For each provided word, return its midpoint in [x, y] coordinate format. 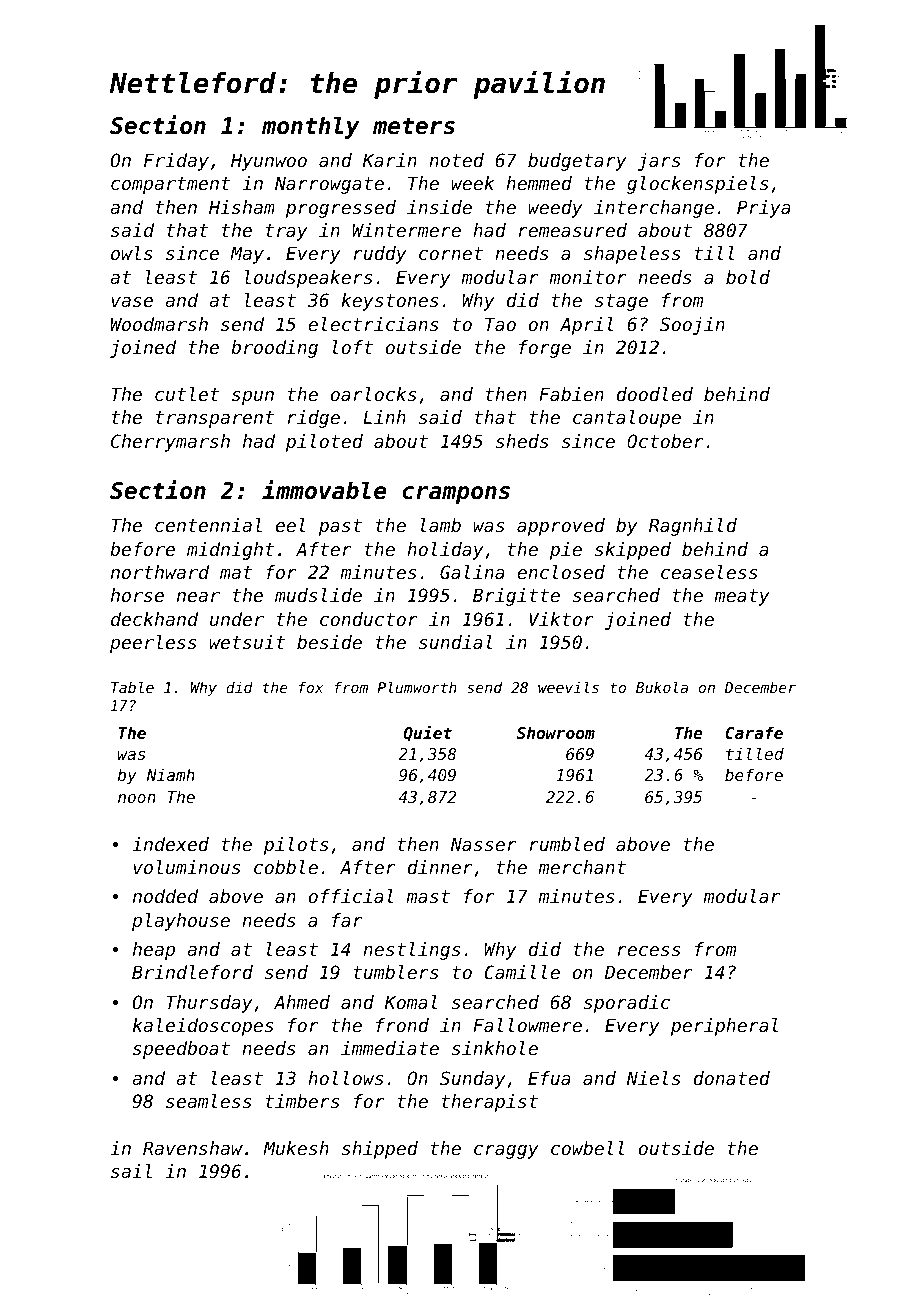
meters [414, 126]
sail [131, 1171]
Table [132, 687]
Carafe [754, 732]
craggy [506, 1152]
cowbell [588, 1148]
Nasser [484, 844]
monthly [311, 127]
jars [659, 162]
